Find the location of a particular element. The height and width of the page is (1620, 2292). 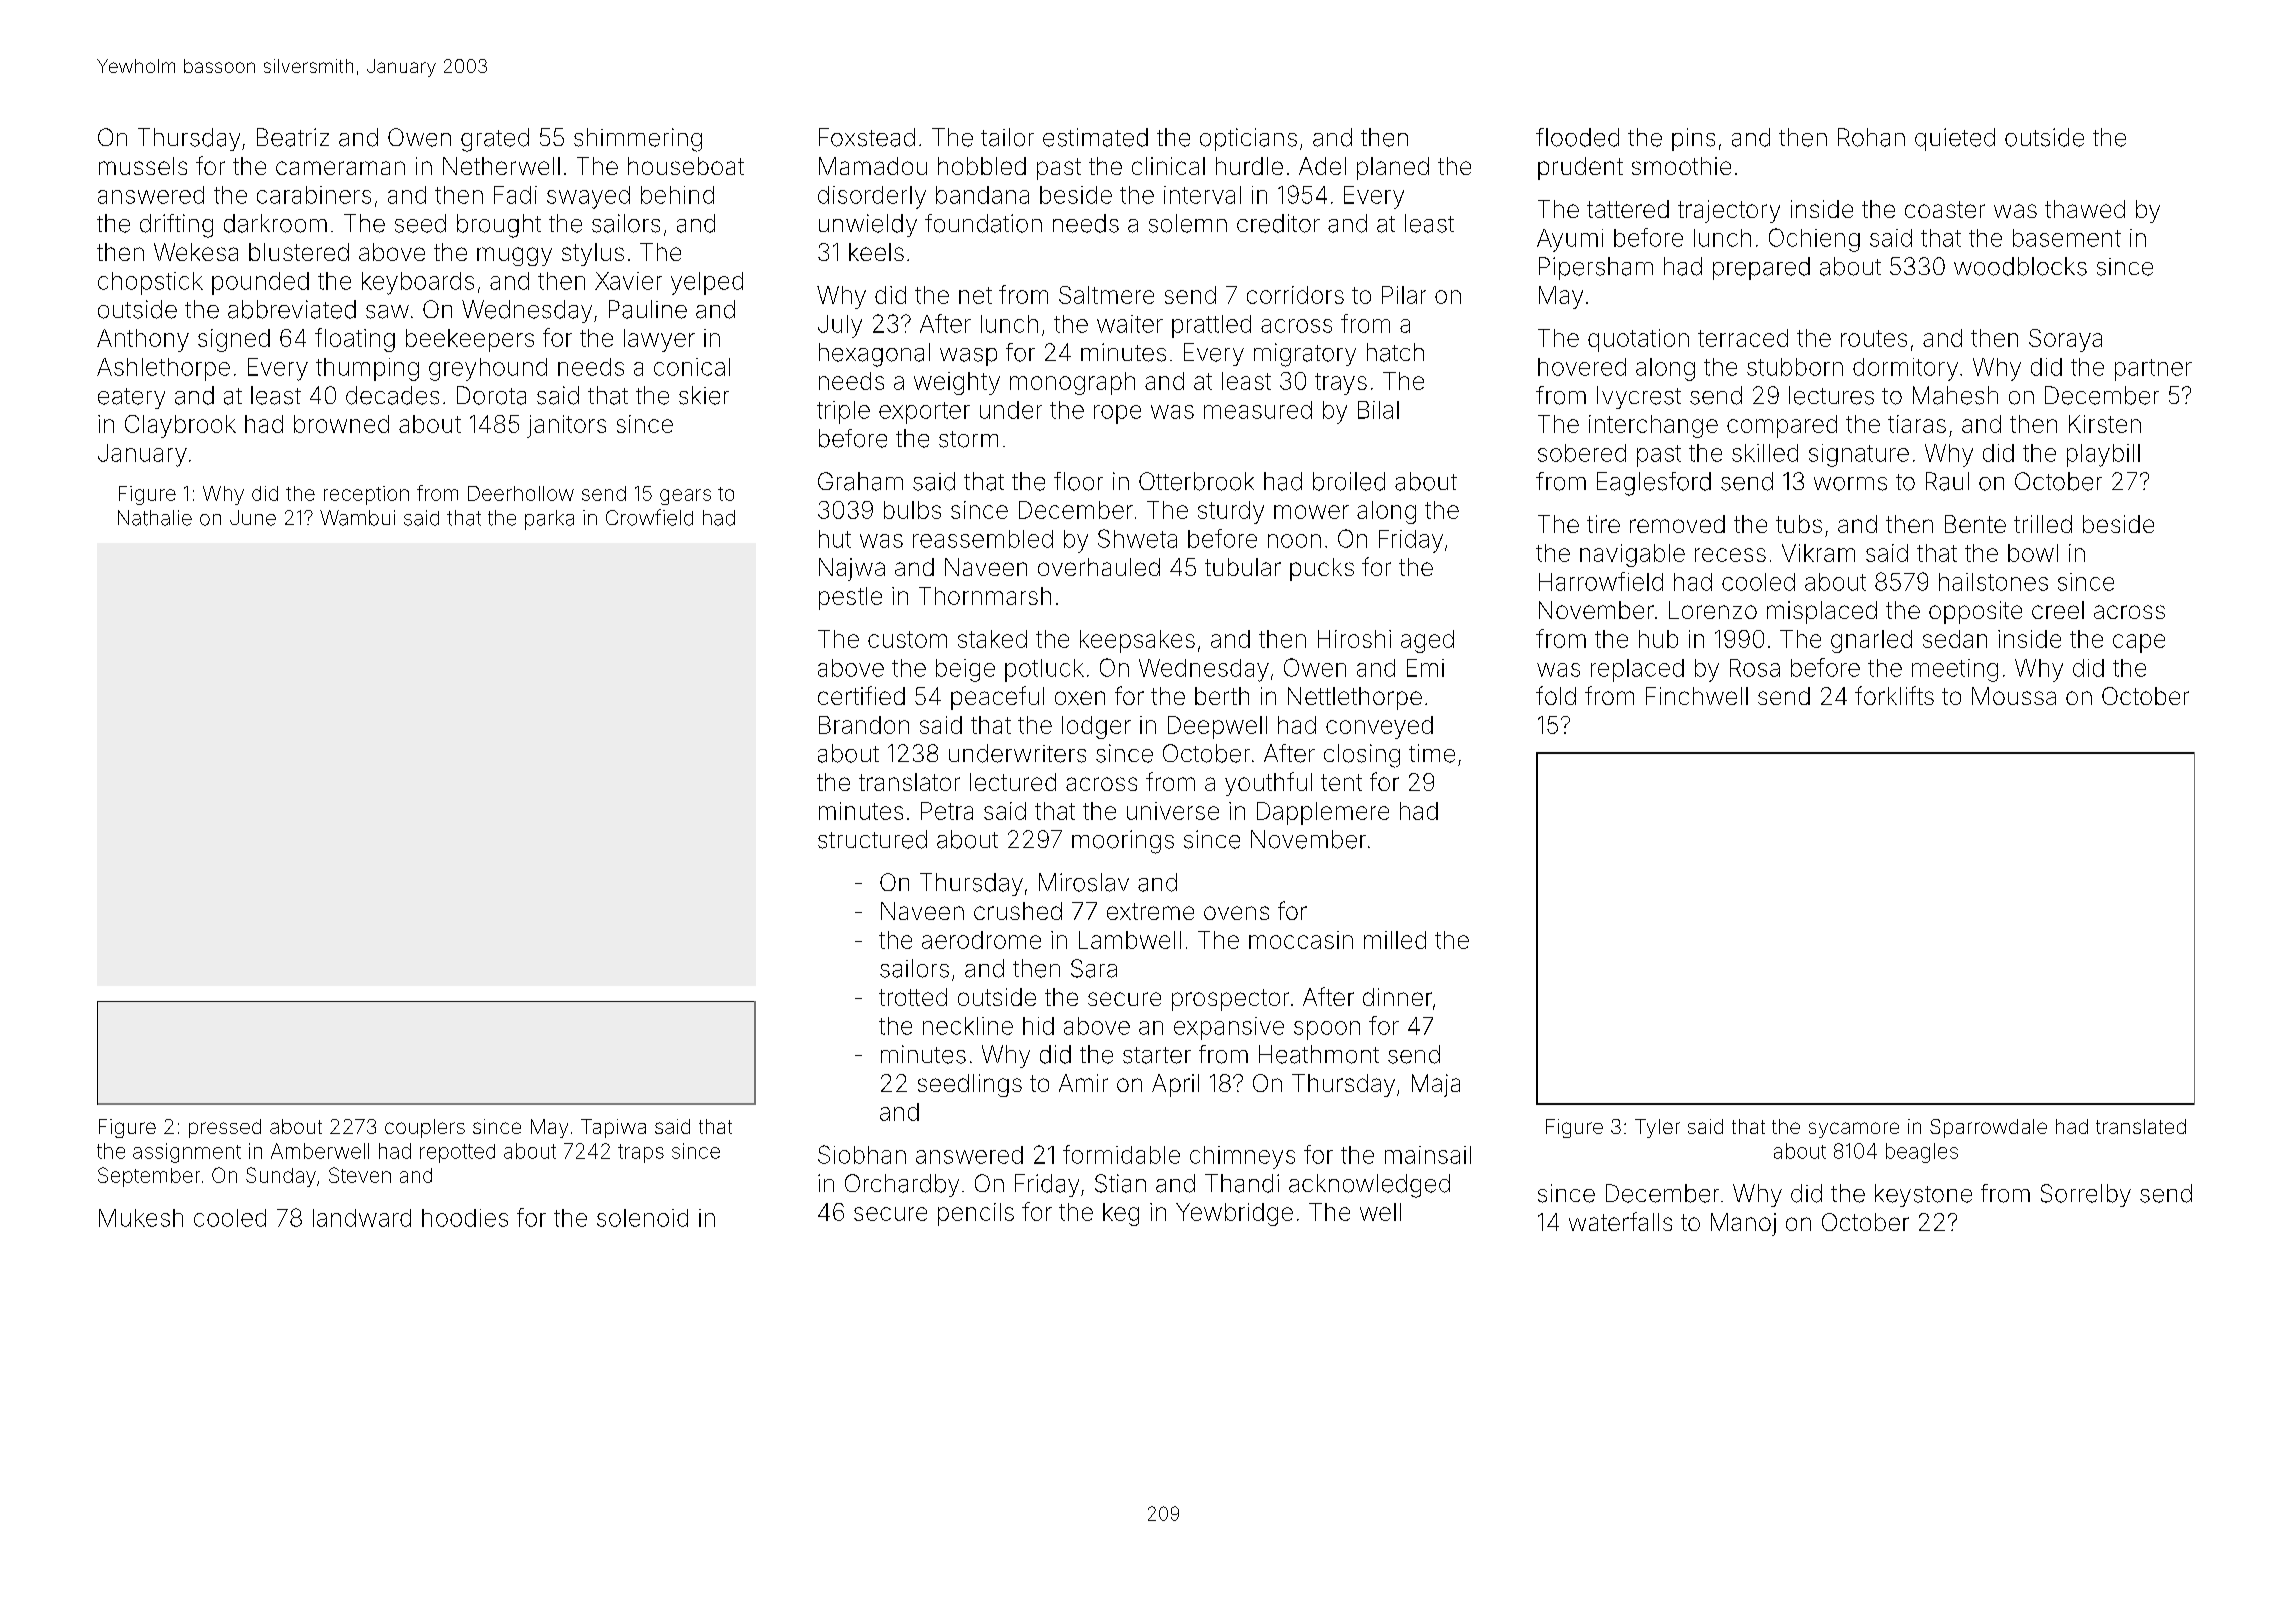

pressed is located at coordinates (225, 1128).
